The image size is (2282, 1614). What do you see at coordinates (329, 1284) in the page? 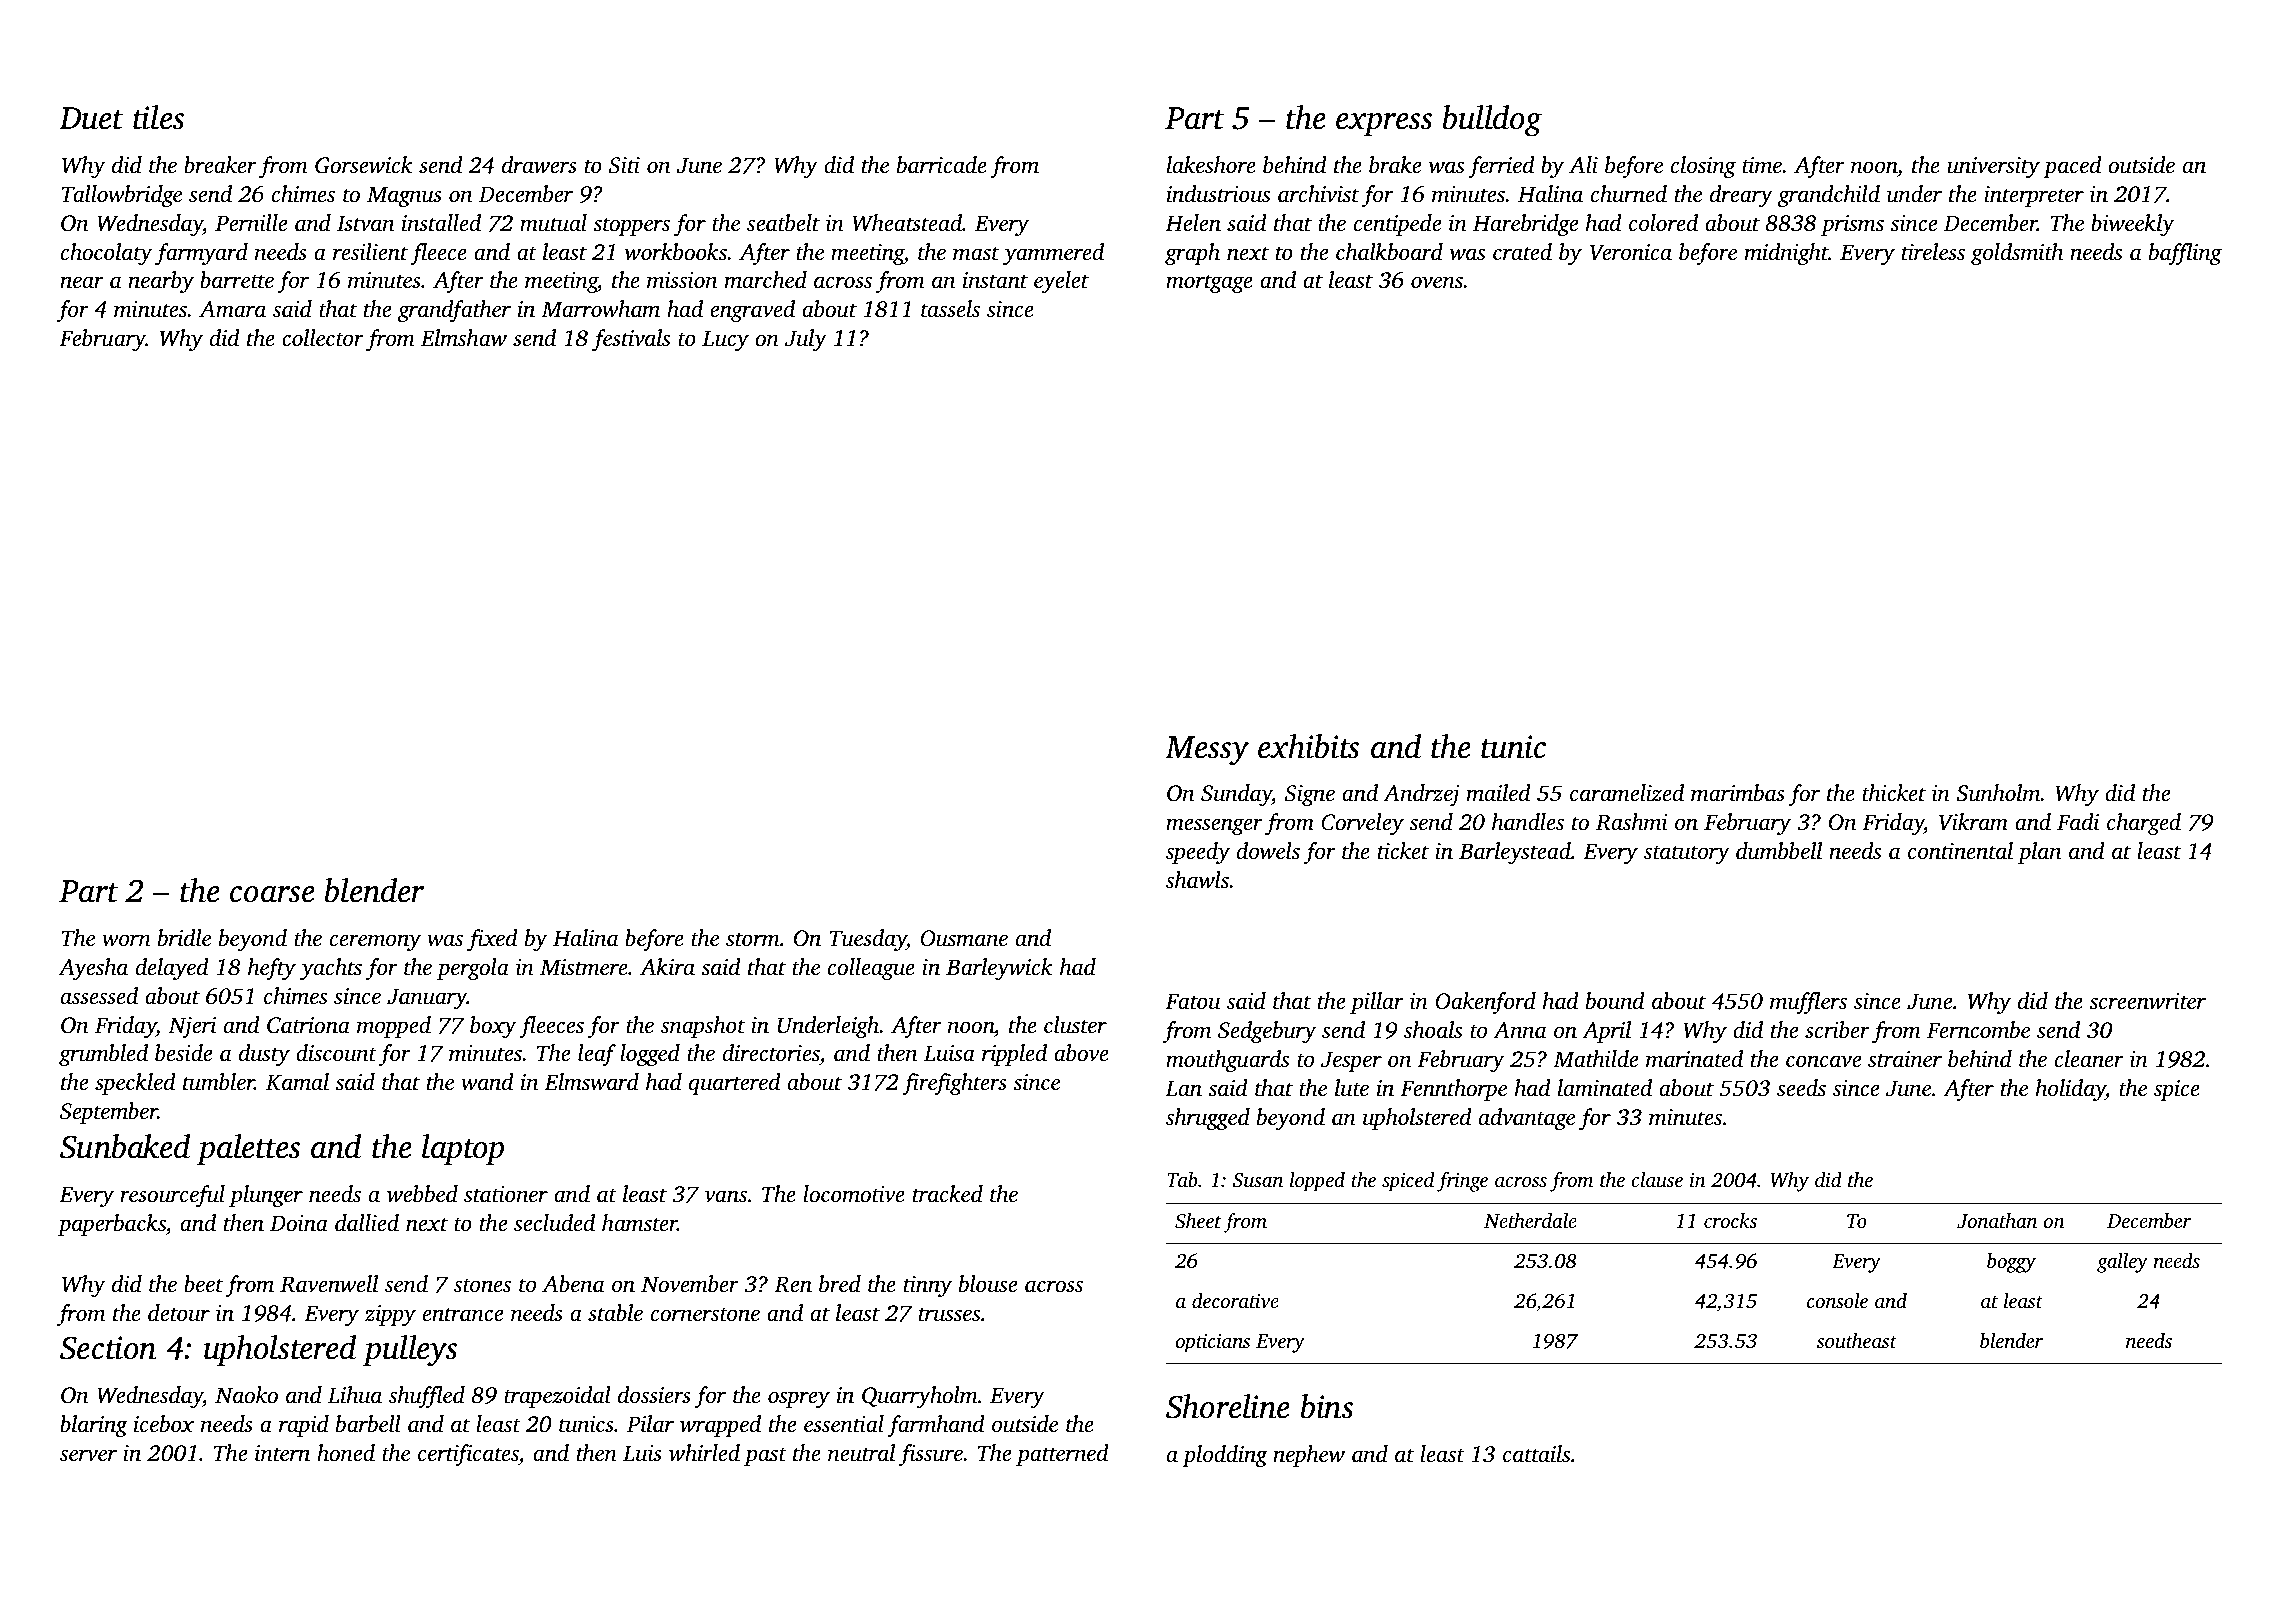
I see `Ravenwell` at bounding box center [329, 1284].
